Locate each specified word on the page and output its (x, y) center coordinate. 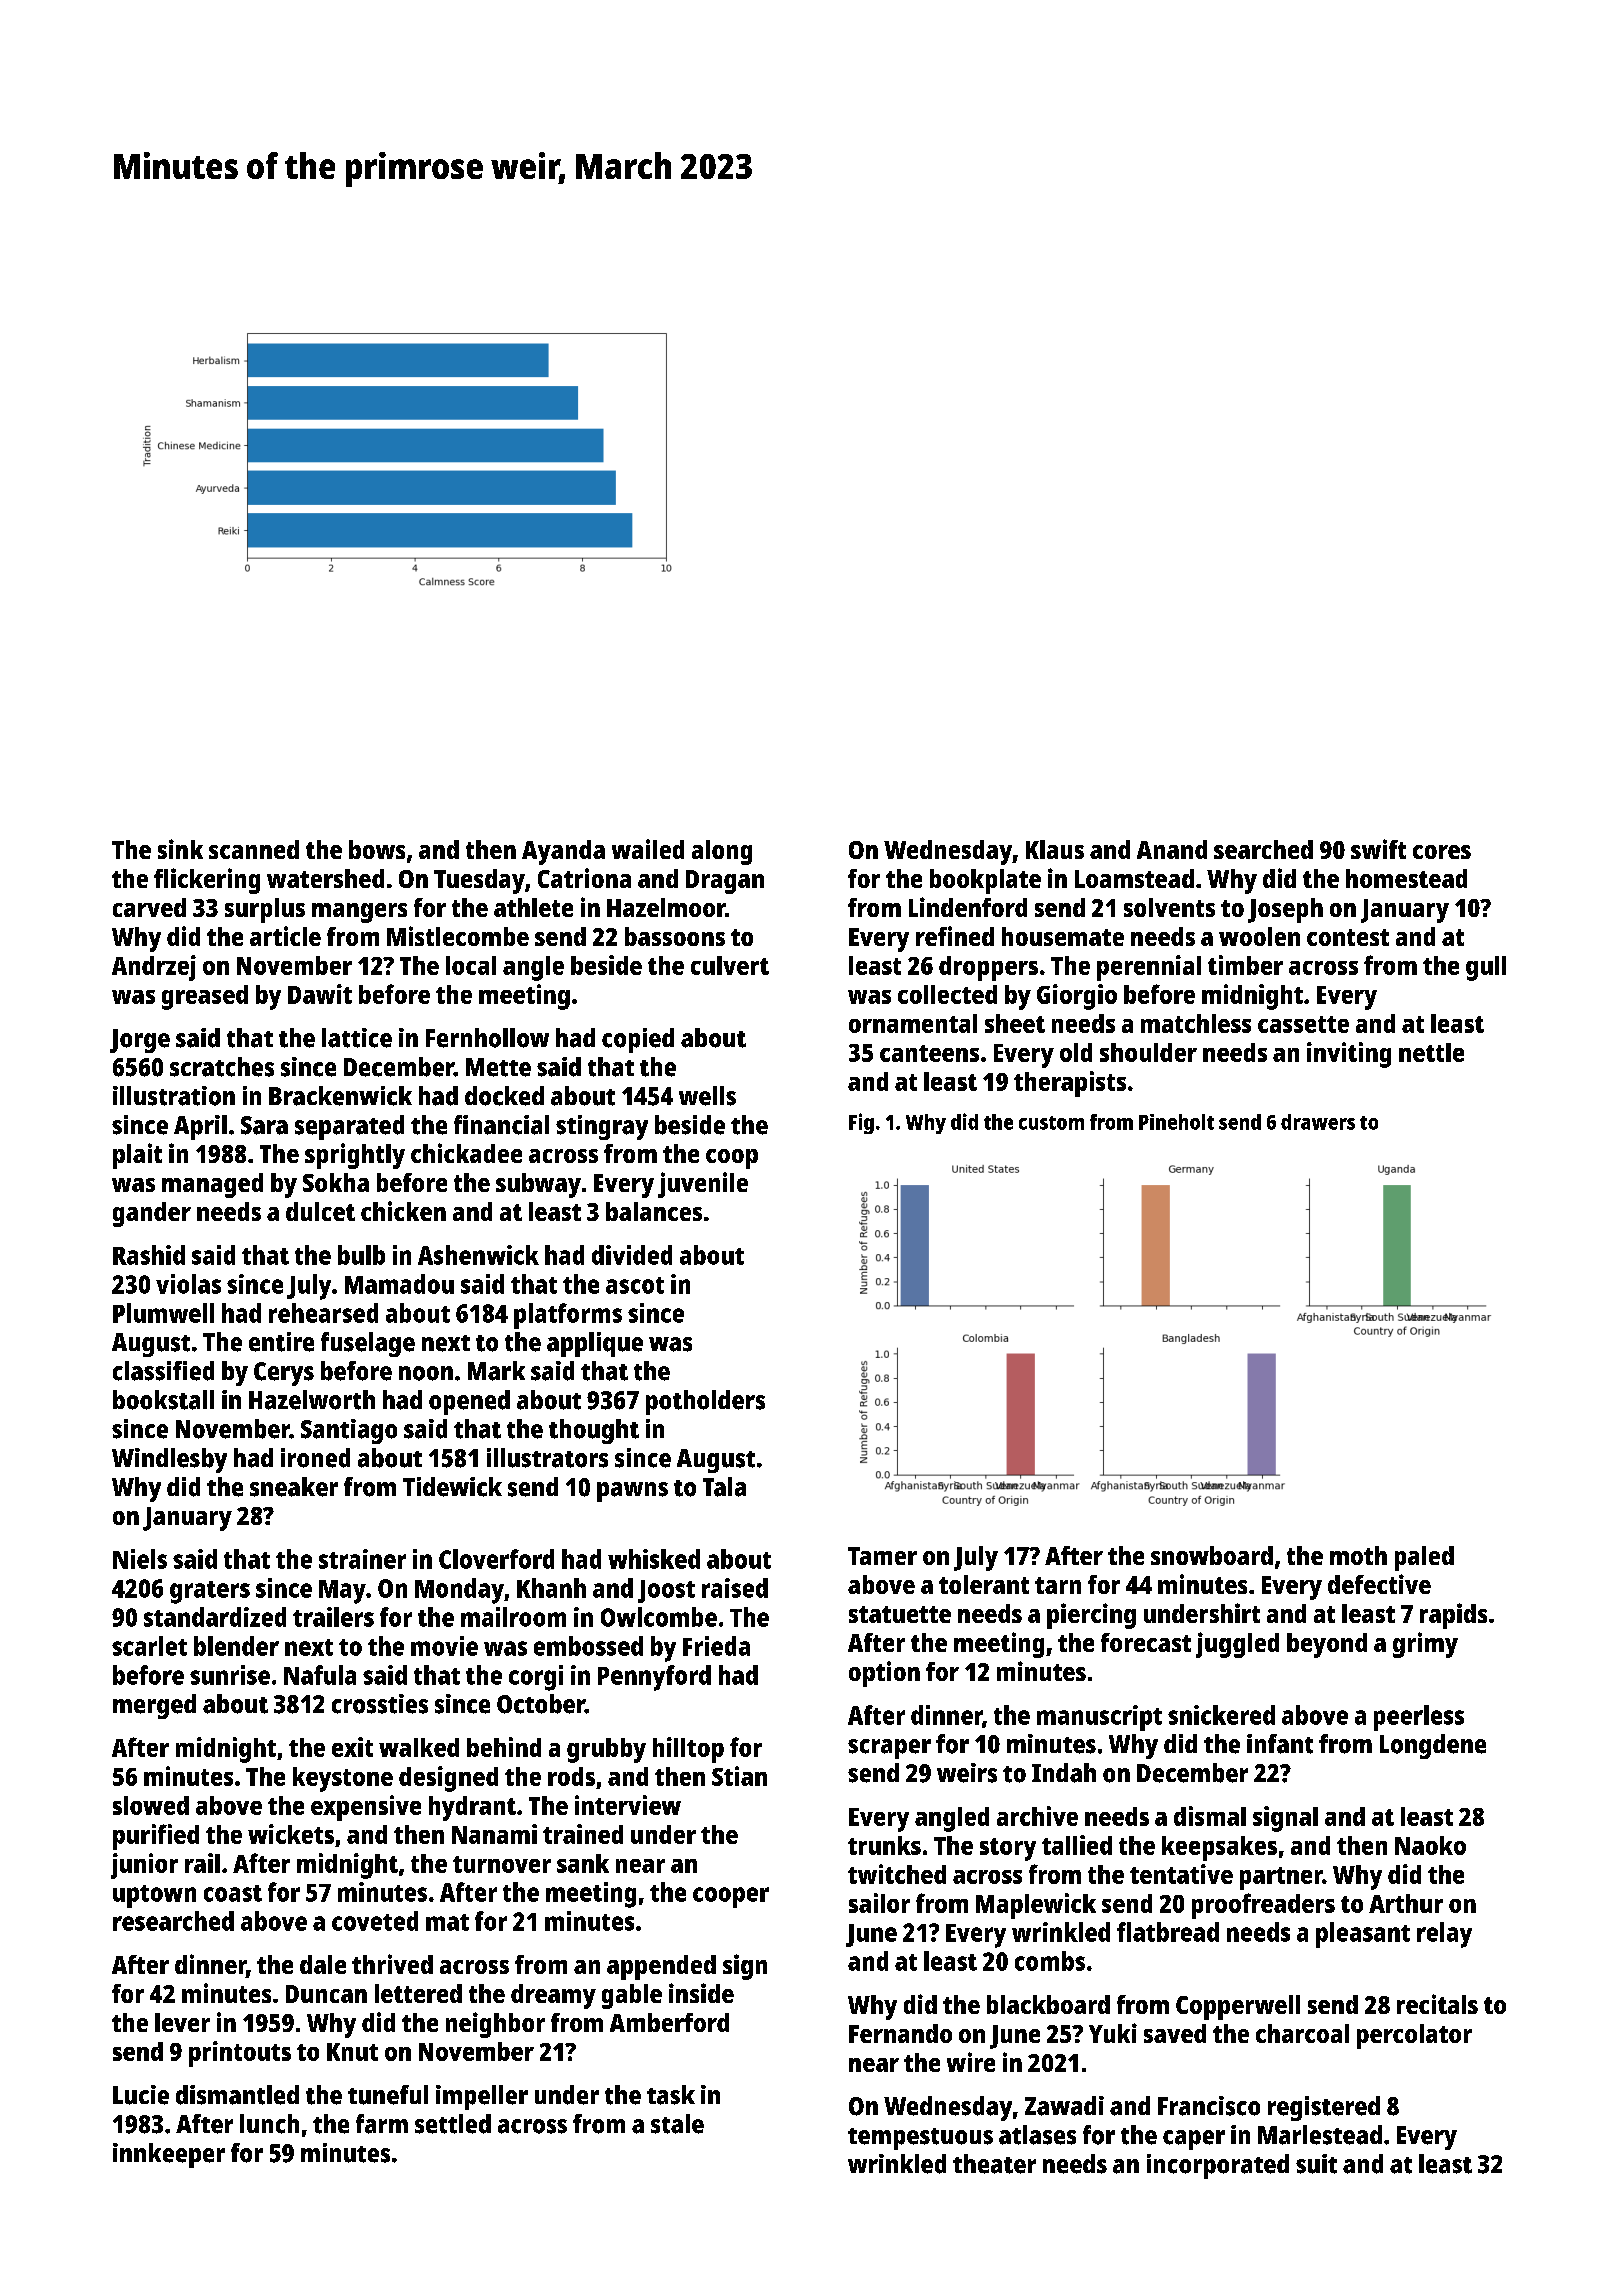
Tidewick (452, 1487)
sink (180, 849)
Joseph (1285, 910)
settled (453, 2124)
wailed (648, 849)
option (884, 1674)
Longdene (1433, 1746)
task (671, 2095)
